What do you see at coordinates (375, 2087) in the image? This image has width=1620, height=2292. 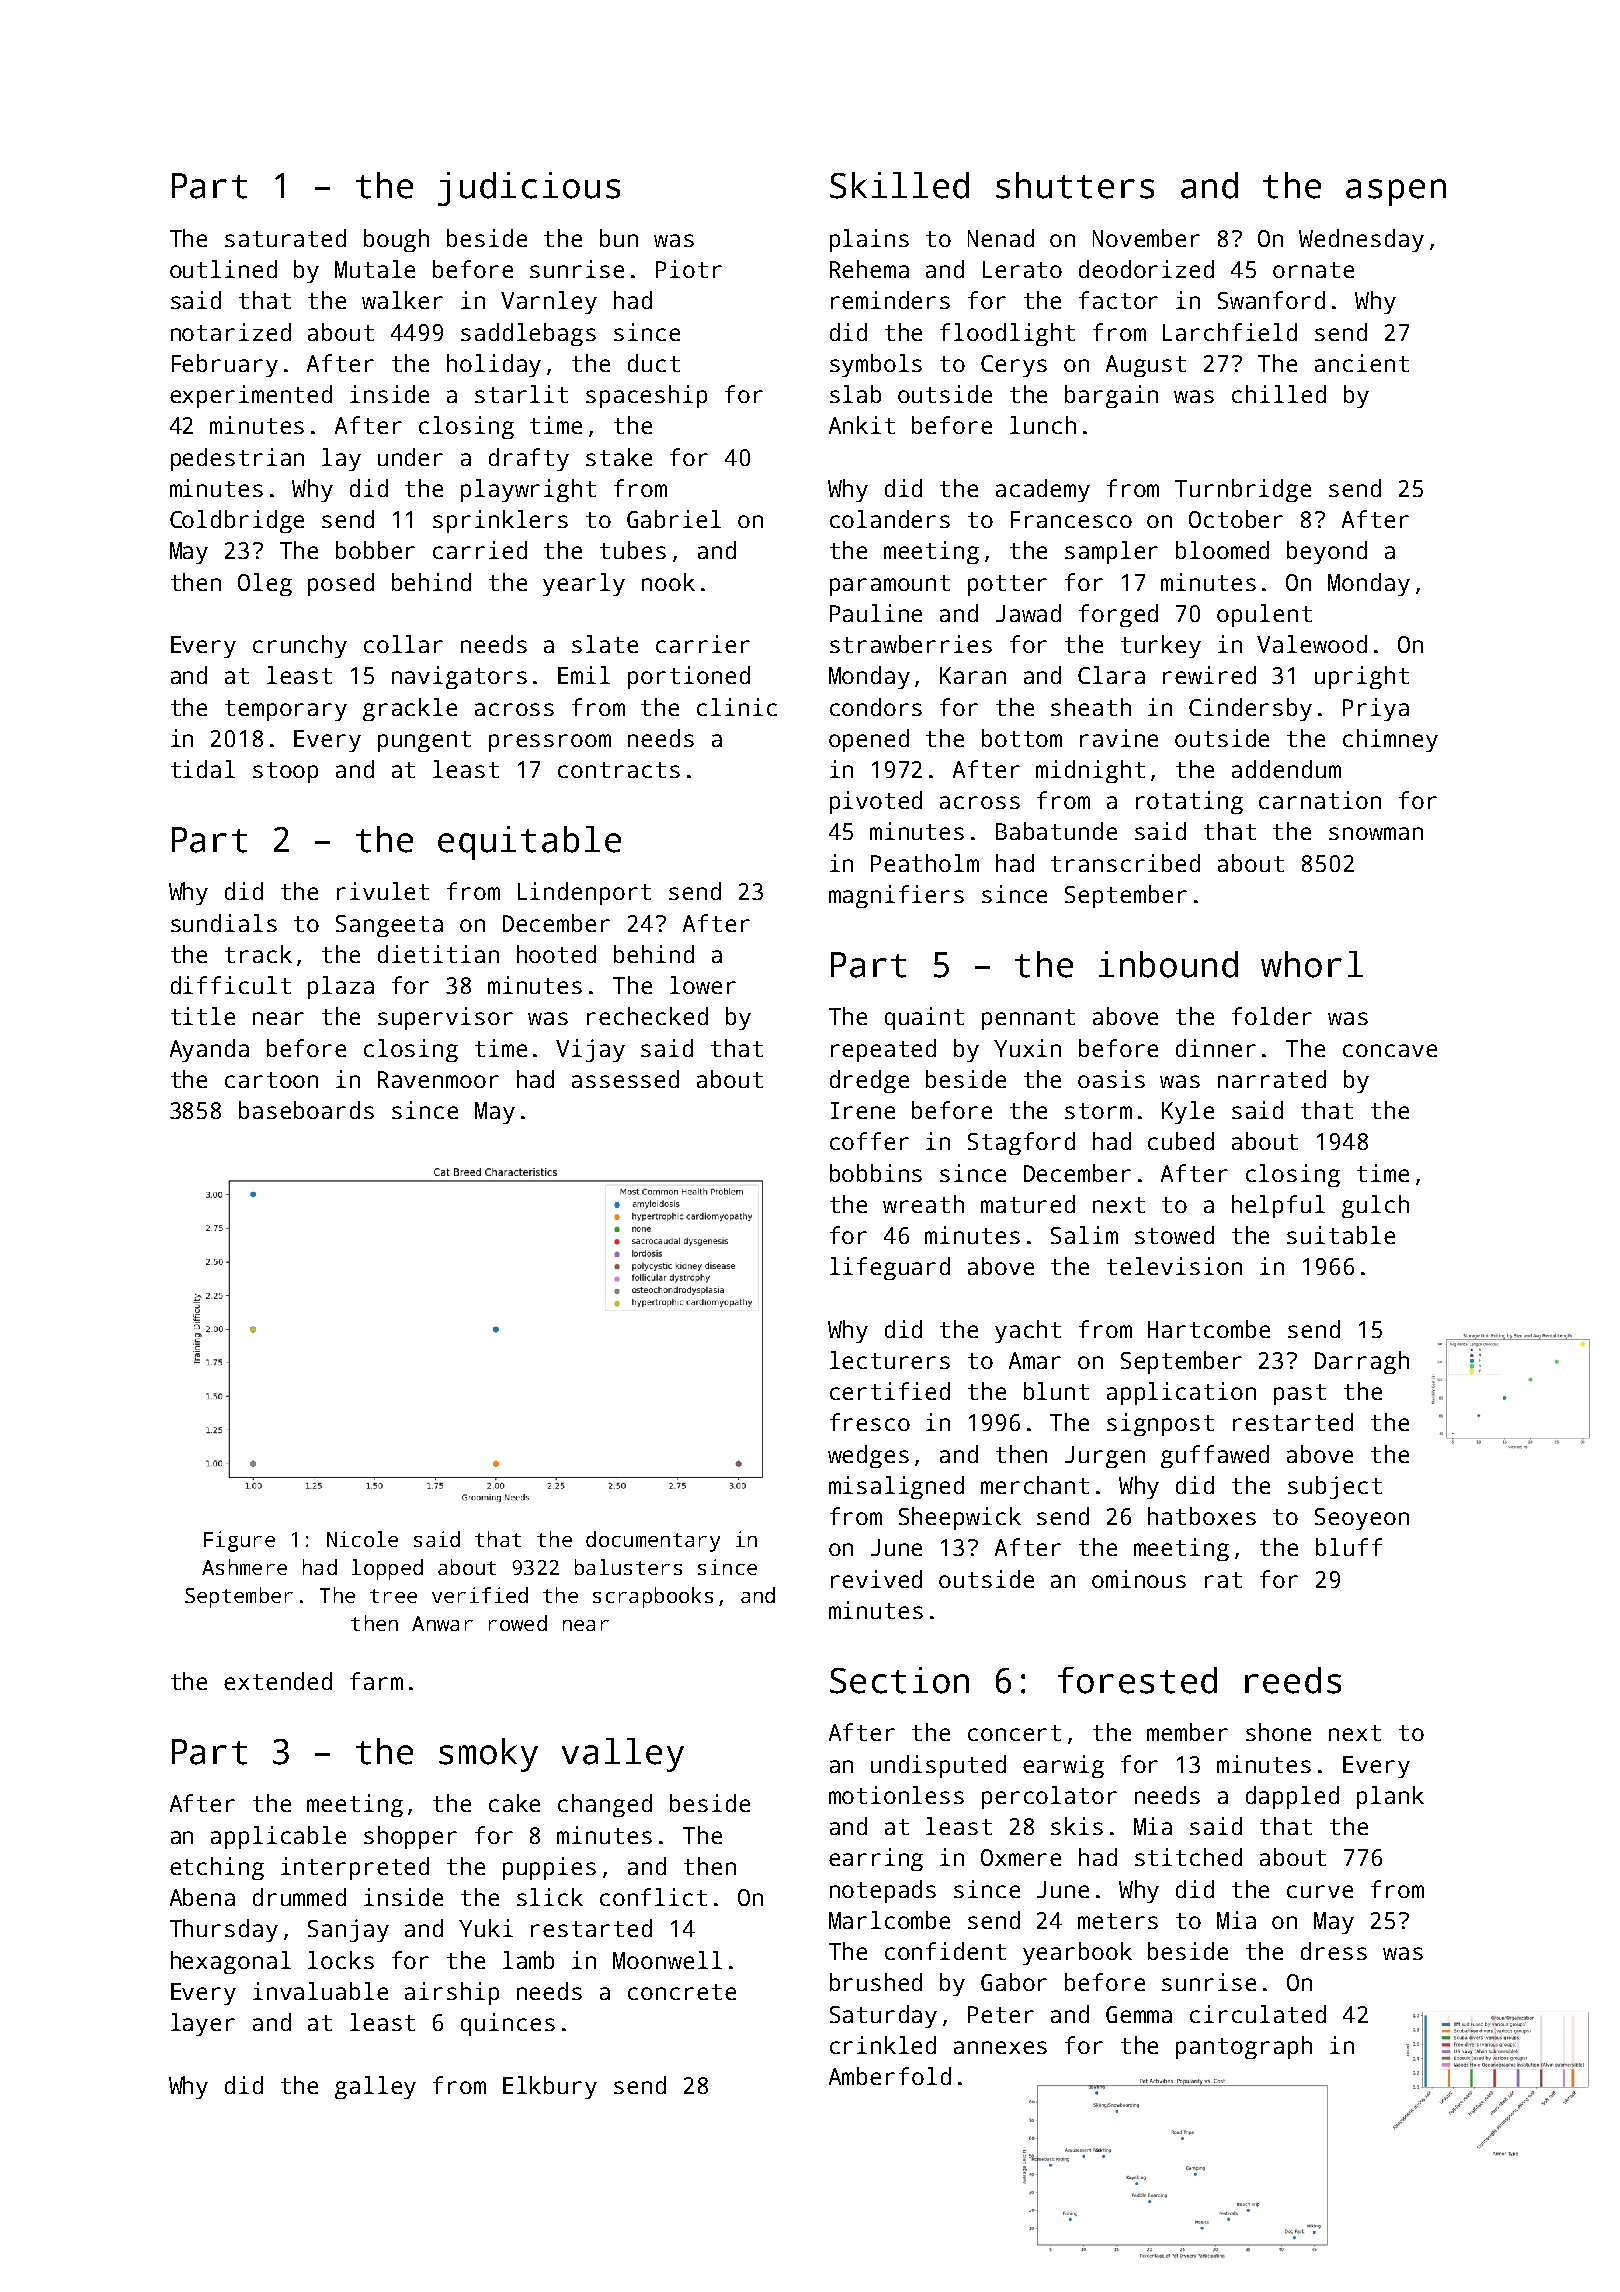 I see `galley` at bounding box center [375, 2087].
